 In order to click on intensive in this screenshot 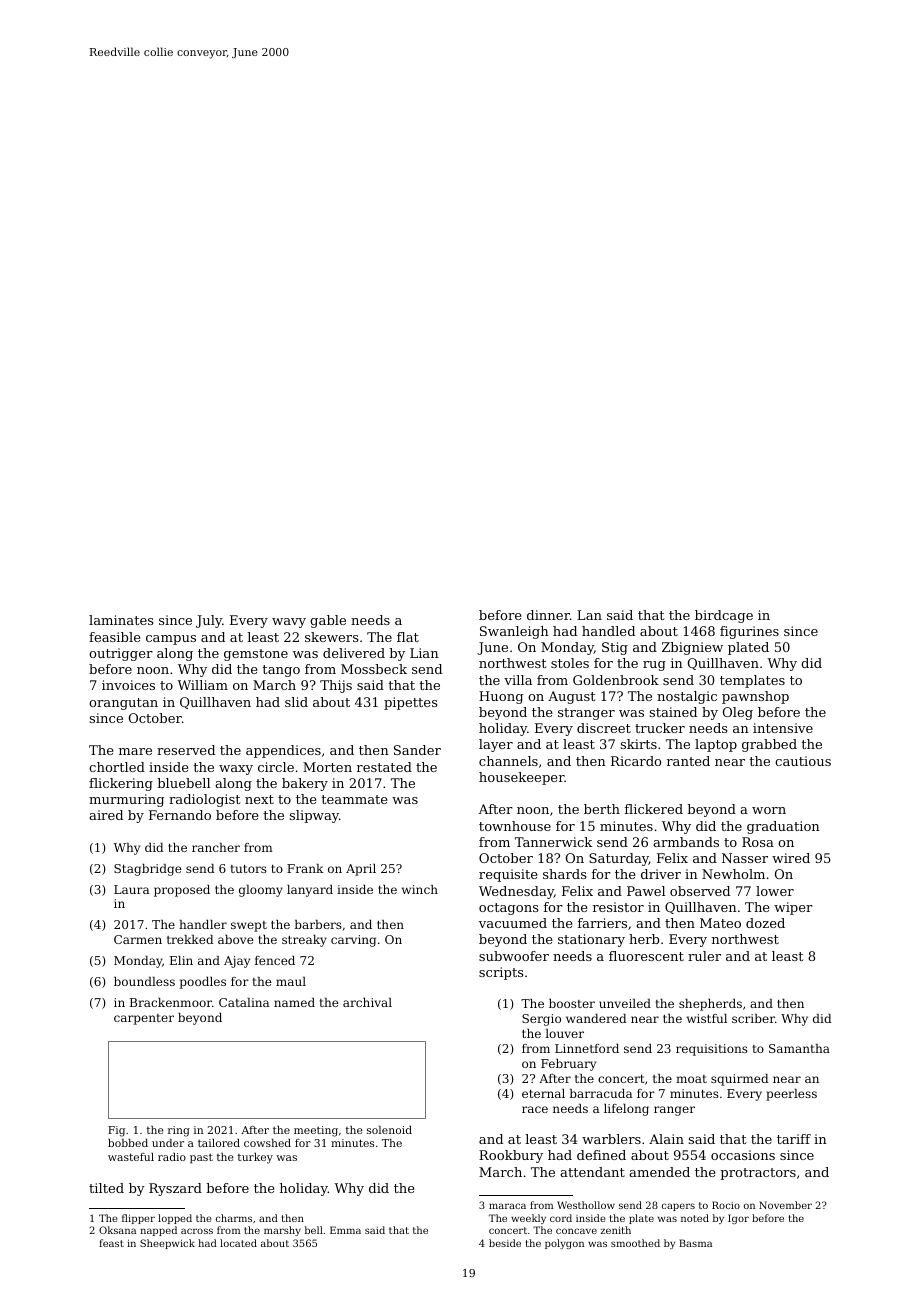, I will do `click(783, 728)`.
